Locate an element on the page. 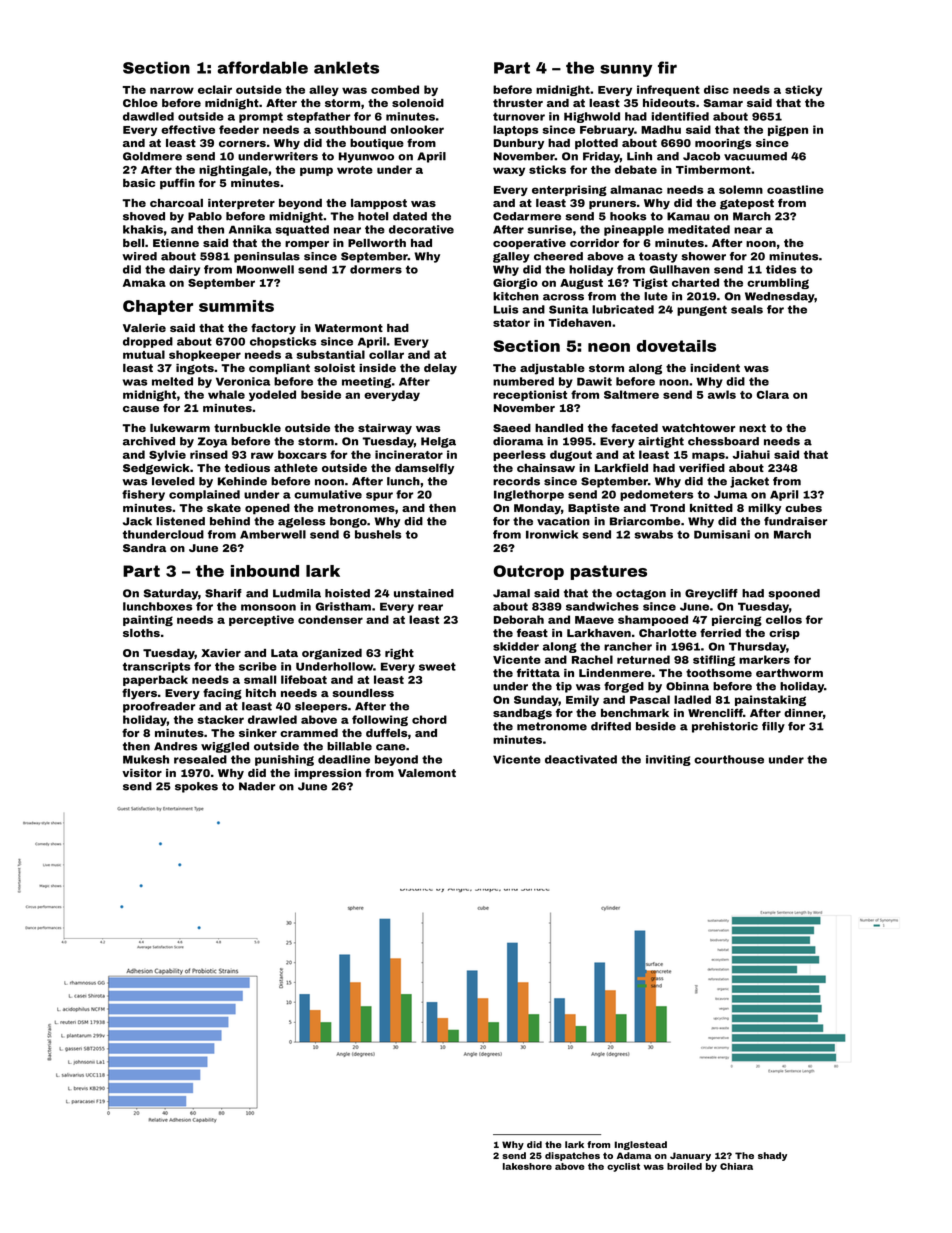 The image size is (952, 1233). deactivated is located at coordinates (581, 759).
